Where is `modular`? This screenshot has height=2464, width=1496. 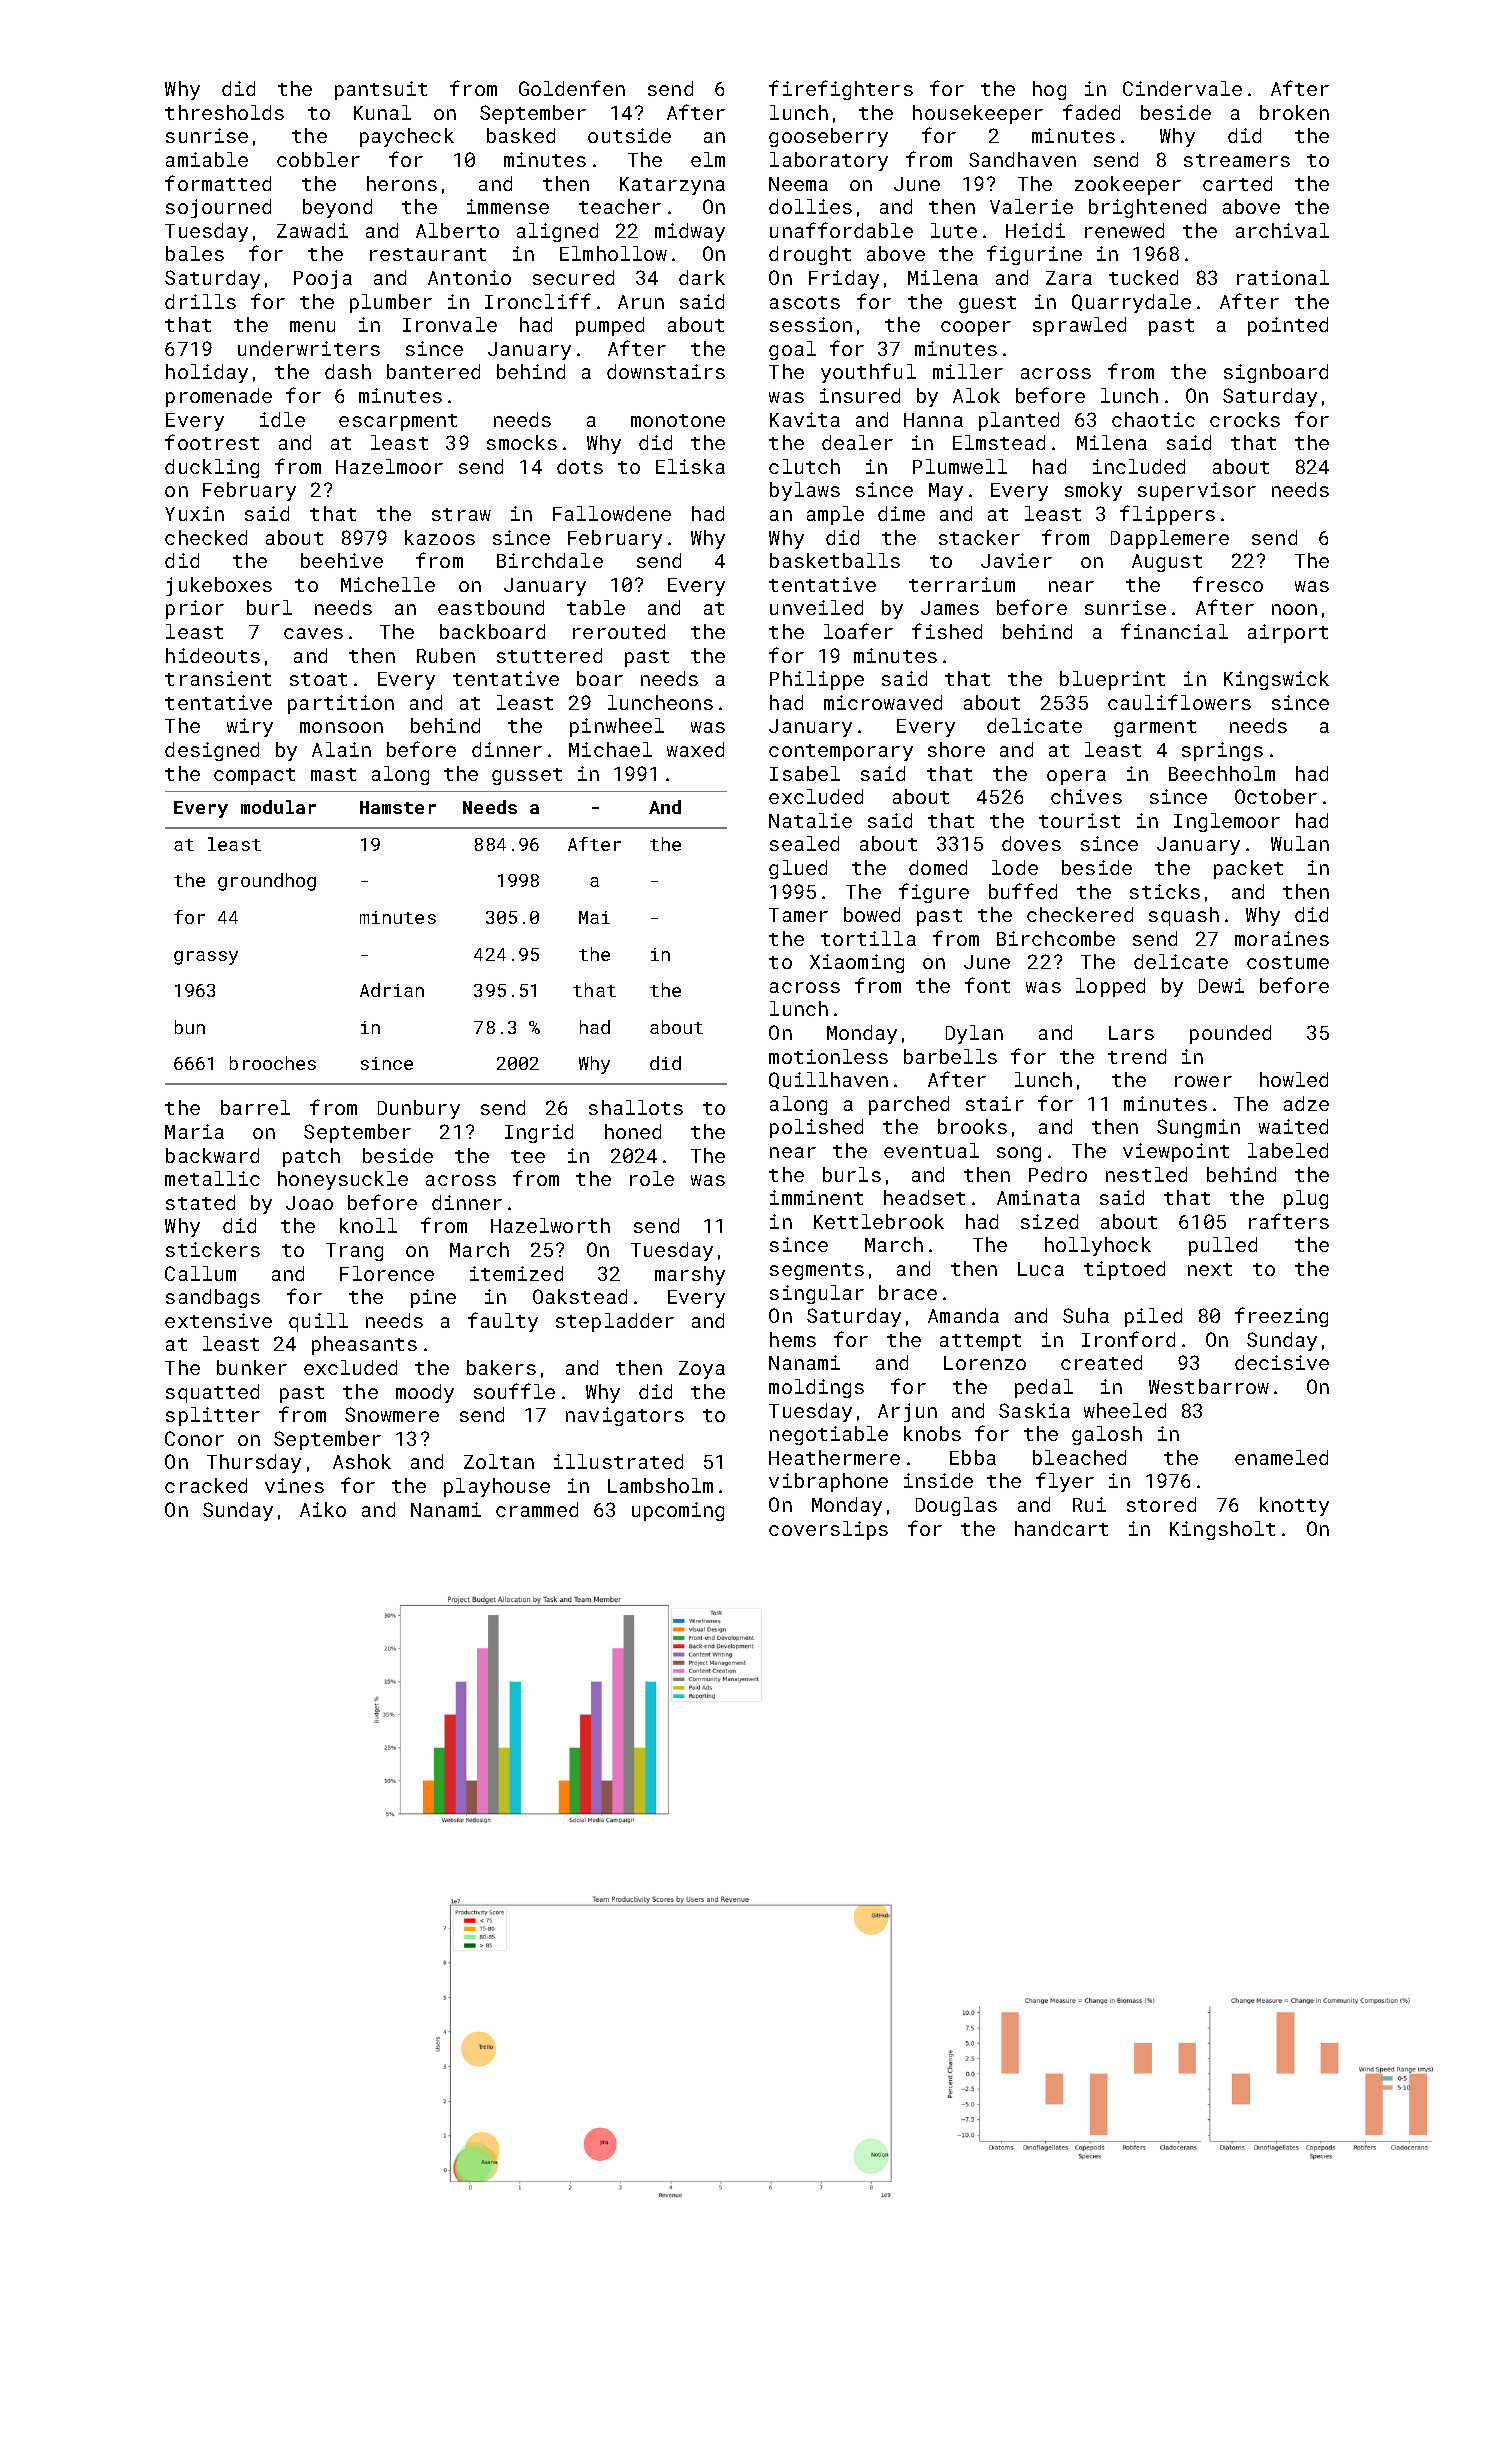 modular is located at coordinates (278, 807).
